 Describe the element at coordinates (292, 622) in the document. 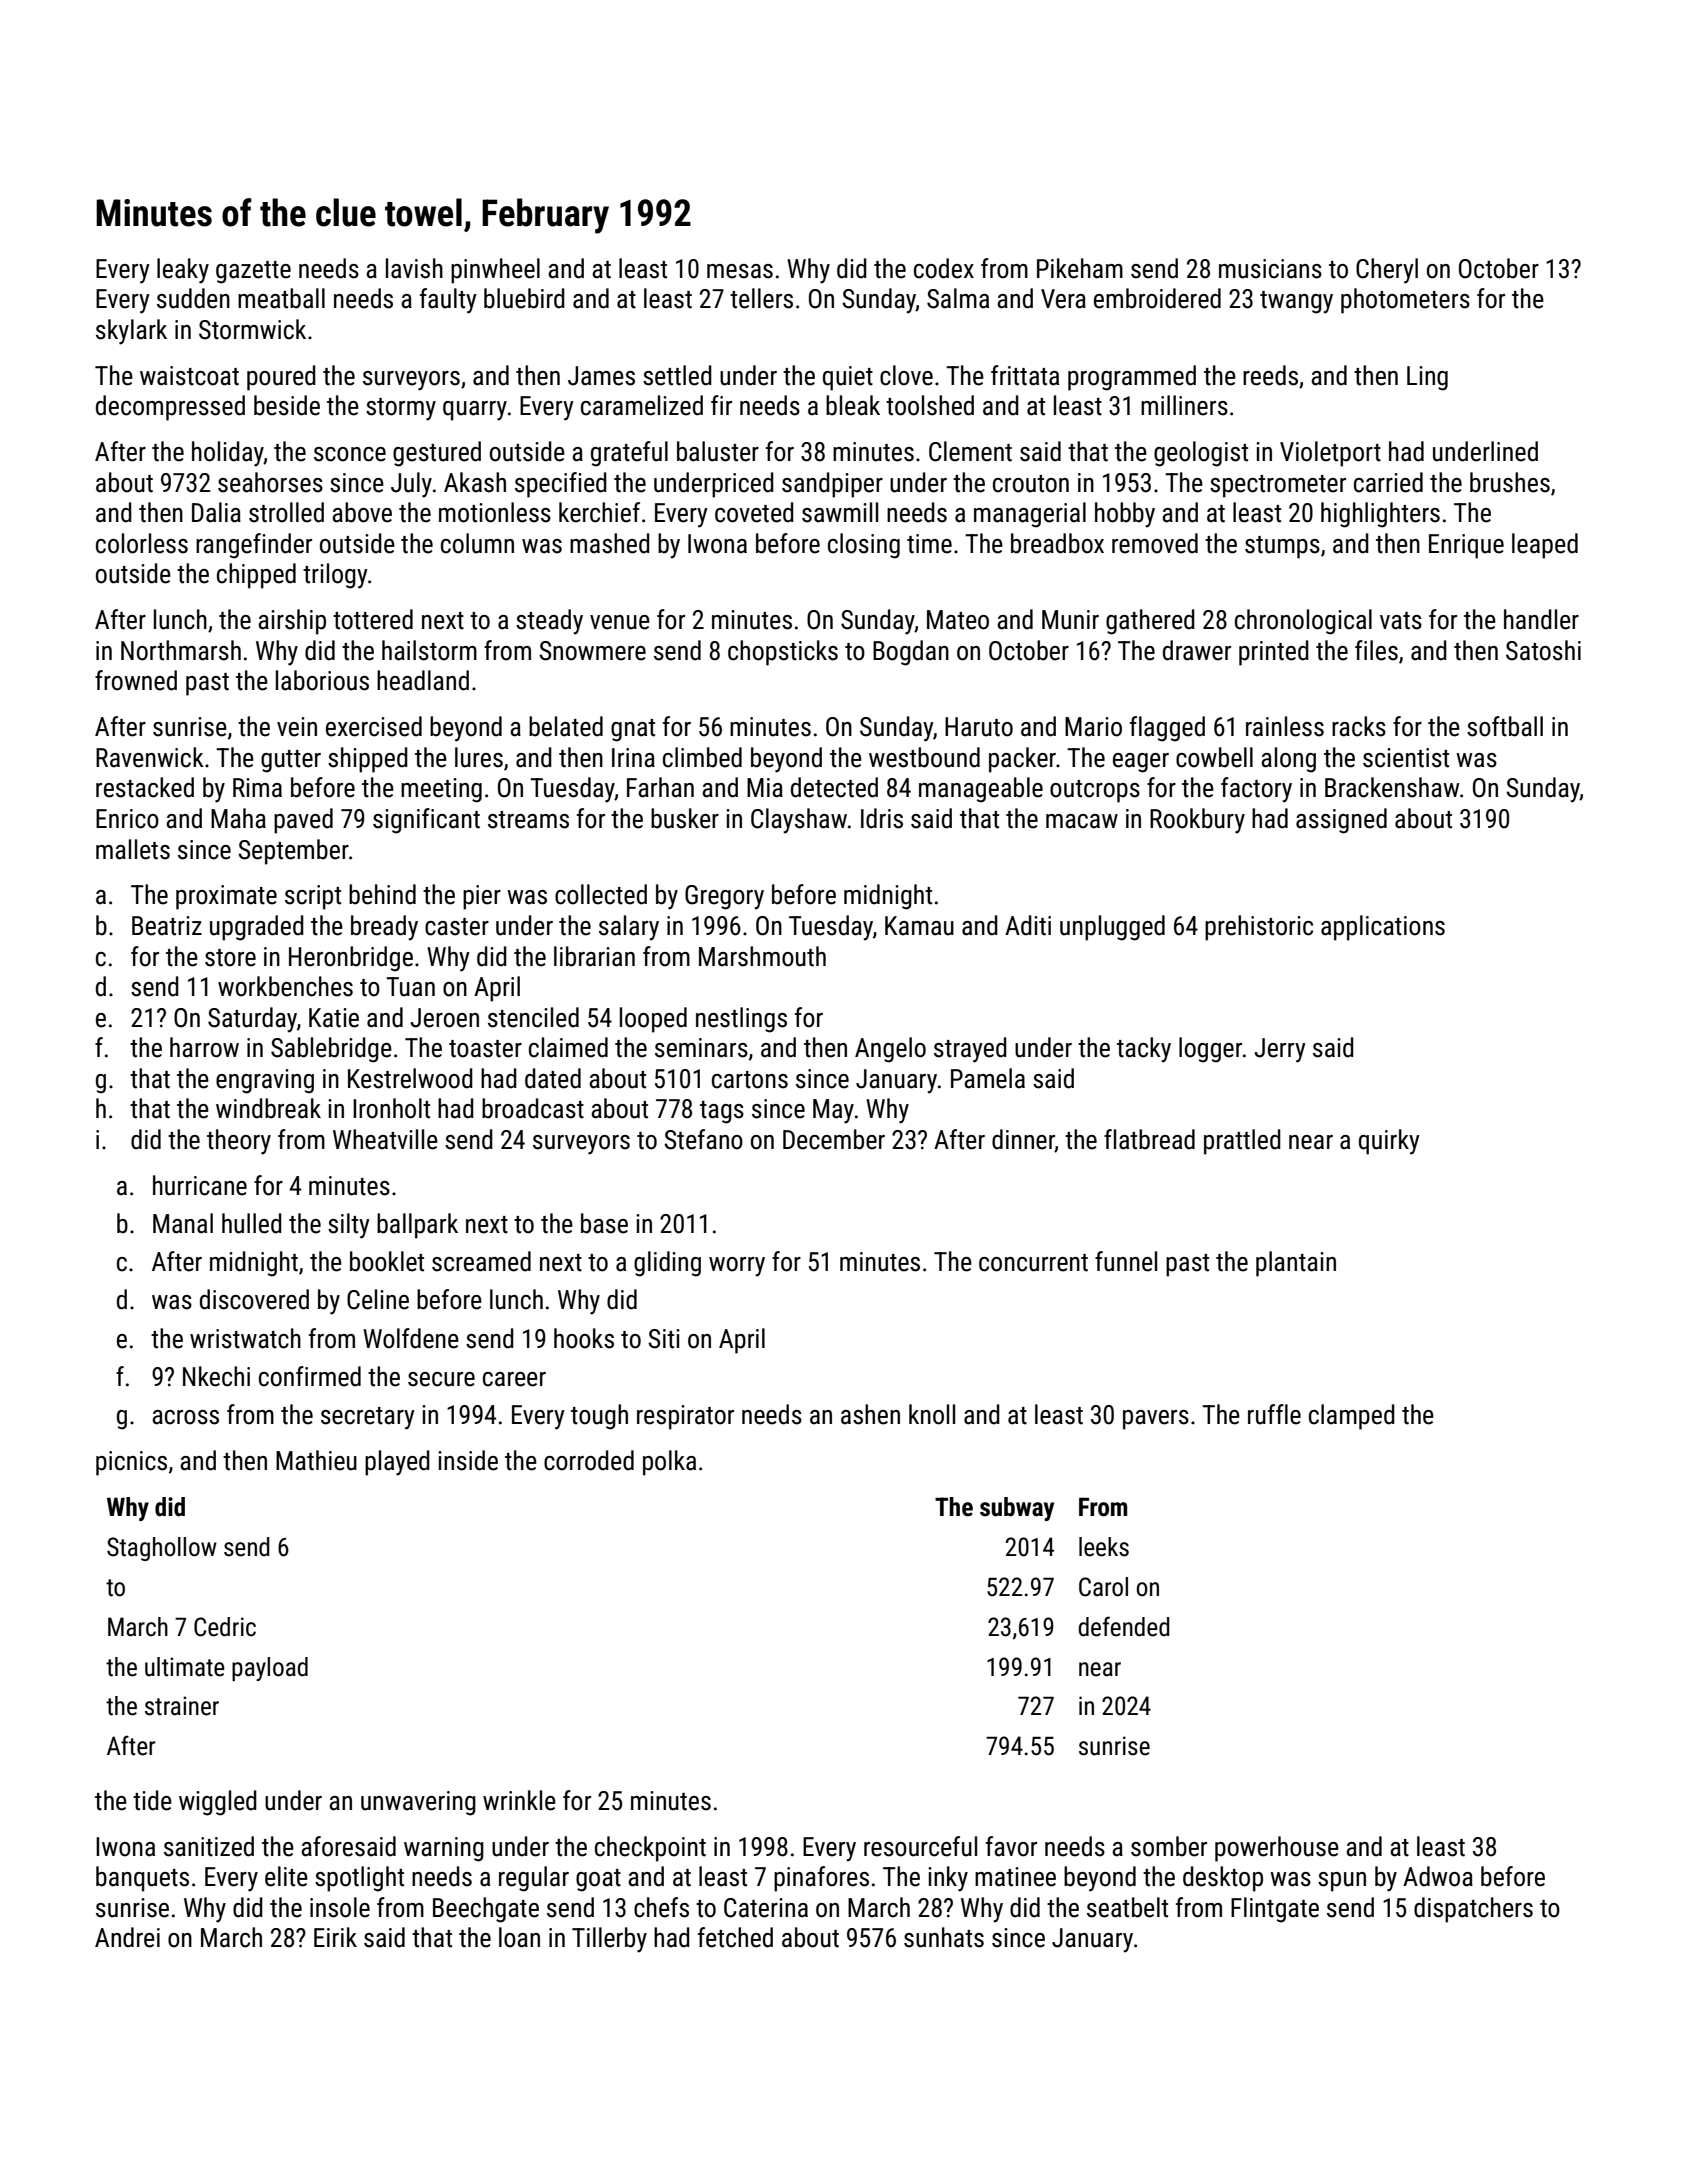

I see `airship` at that location.
